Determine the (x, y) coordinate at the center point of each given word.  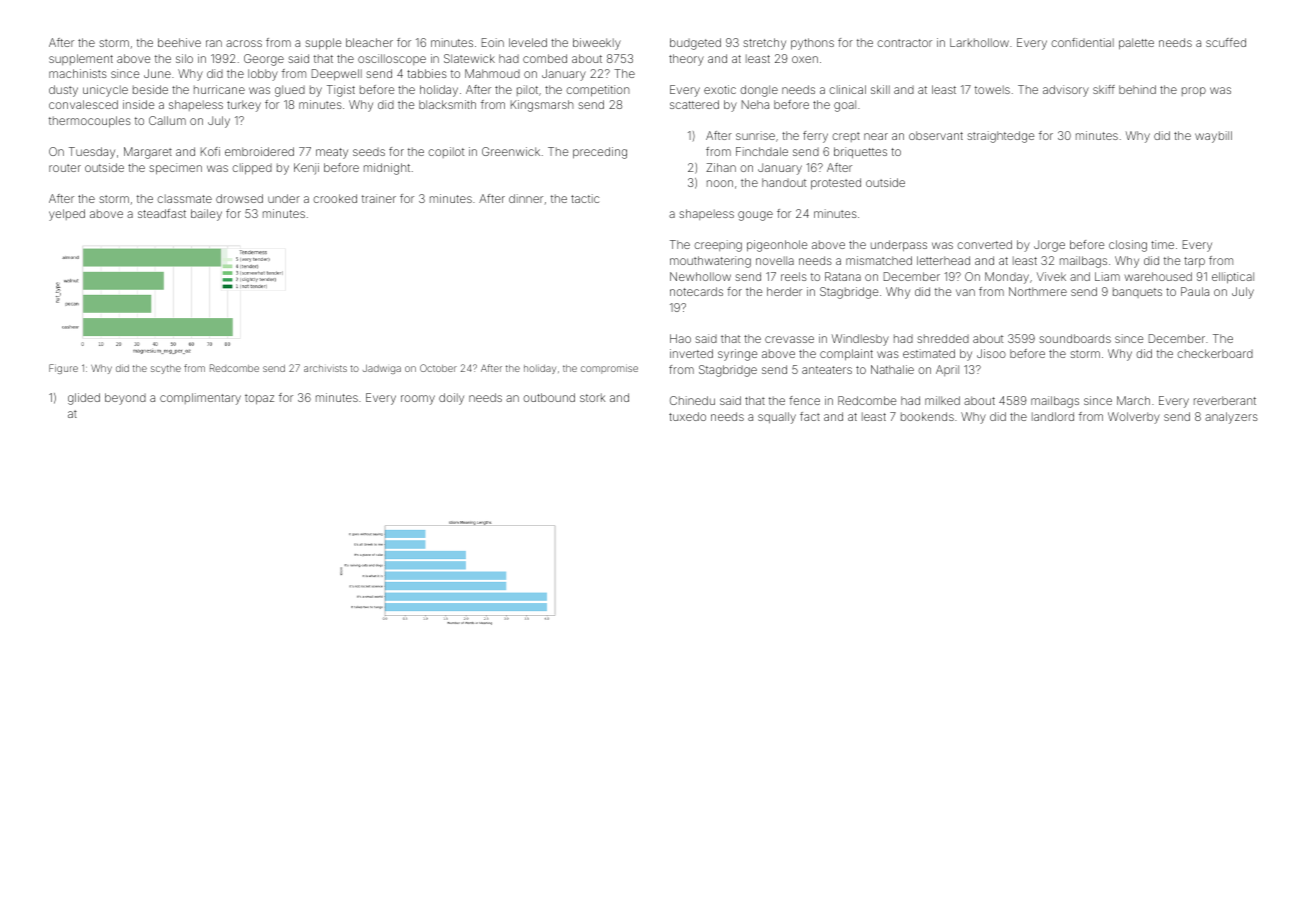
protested (836, 184)
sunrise (755, 135)
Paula (1195, 291)
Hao (680, 338)
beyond (125, 399)
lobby (263, 75)
